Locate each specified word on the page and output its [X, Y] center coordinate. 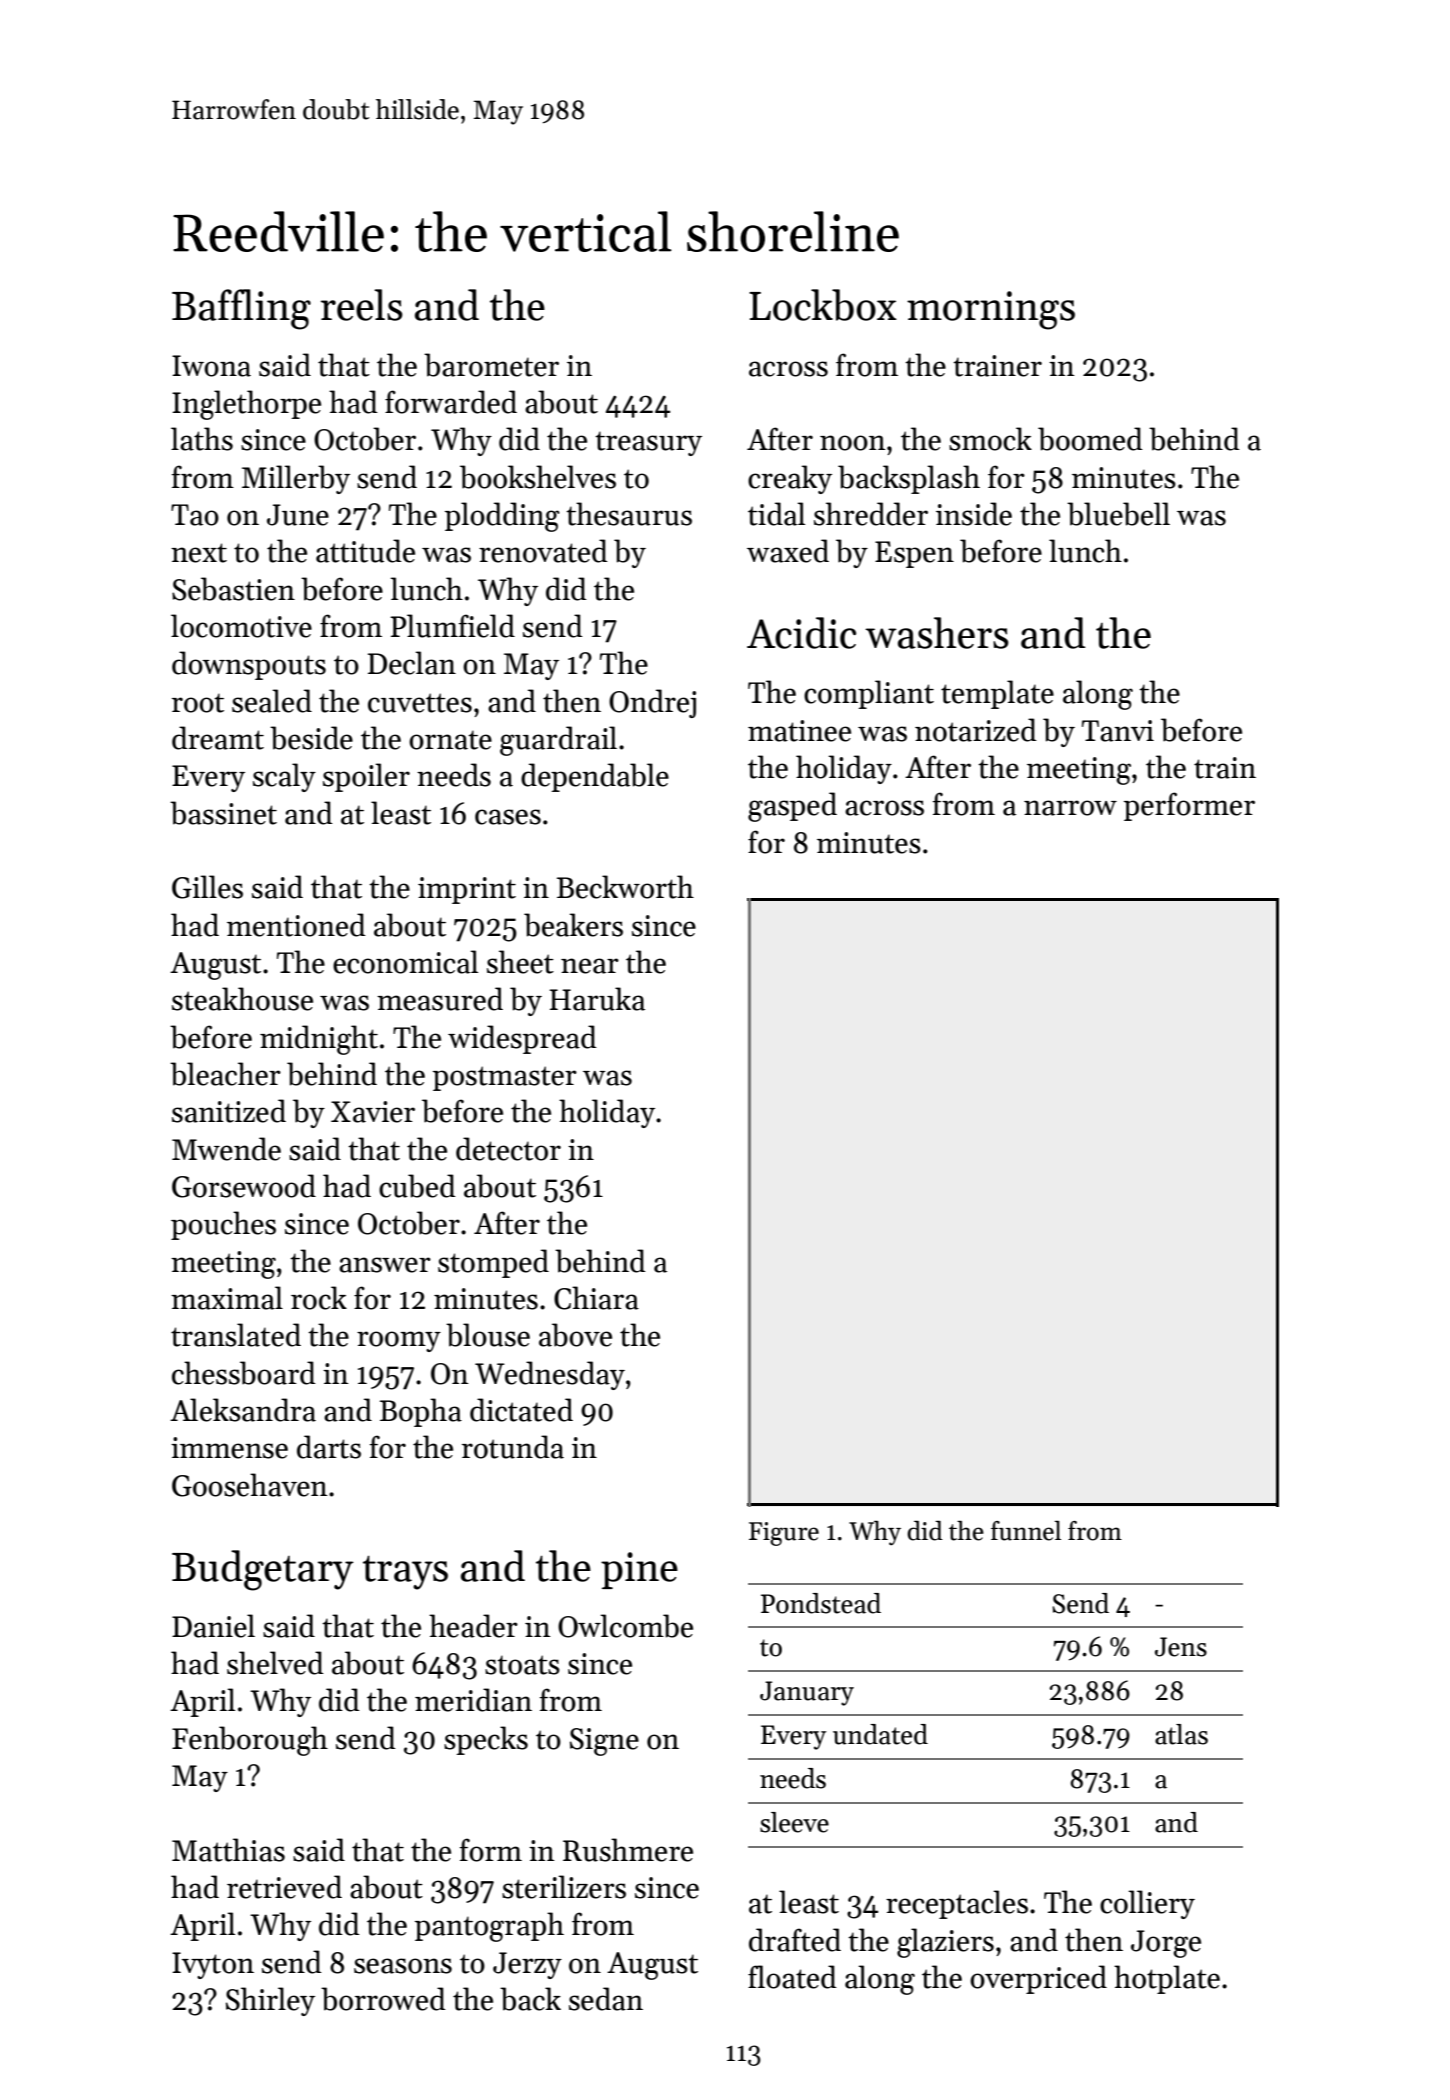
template [997, 694]
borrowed [383, 1999]
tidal [776, 514]
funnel [1026, 1531]
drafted [795, 1940]
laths [202, 439]
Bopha [421, 1412]
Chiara [596, 1298]
